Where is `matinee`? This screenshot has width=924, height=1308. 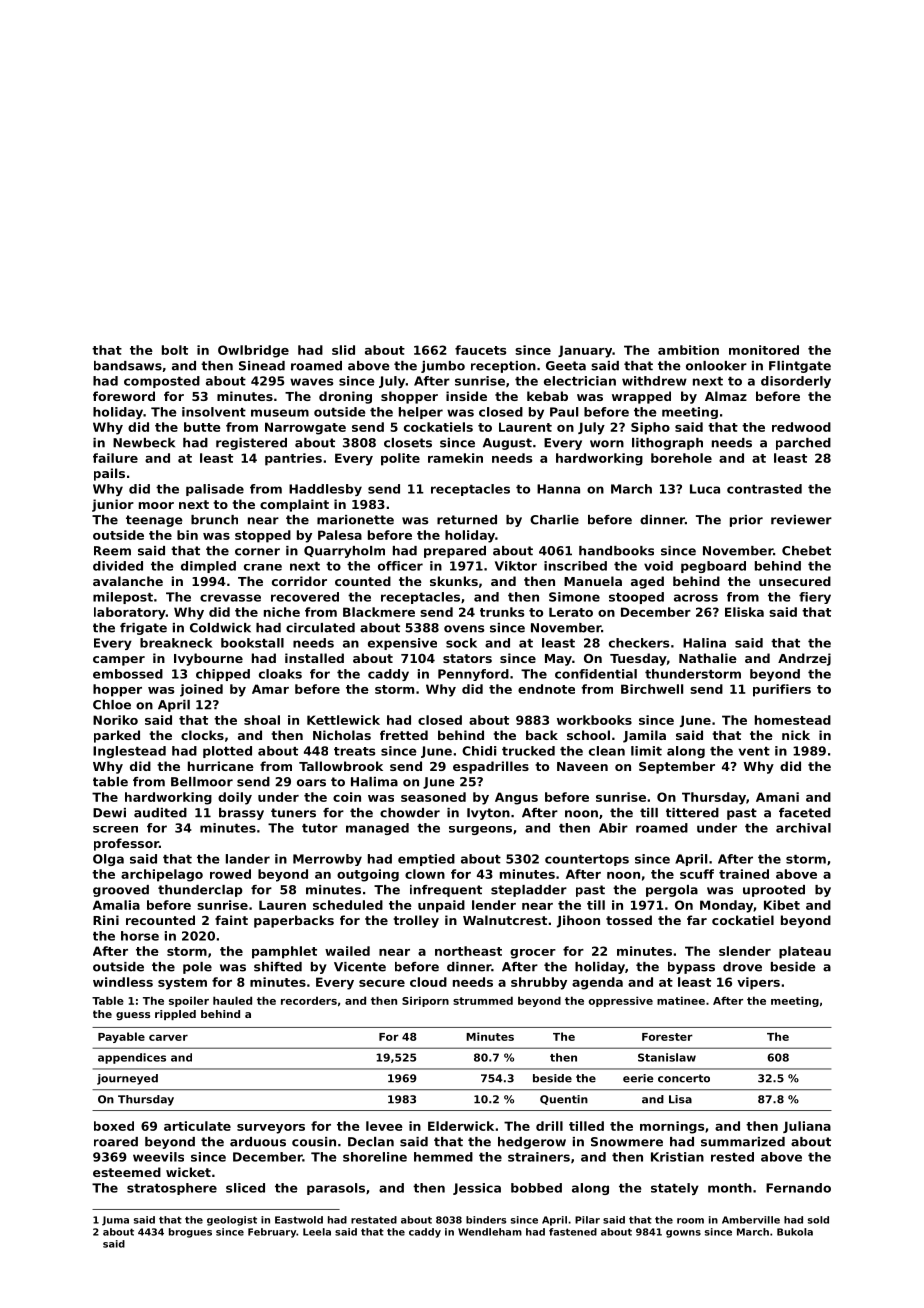
matinee is located at coordinates (681, 1000).
